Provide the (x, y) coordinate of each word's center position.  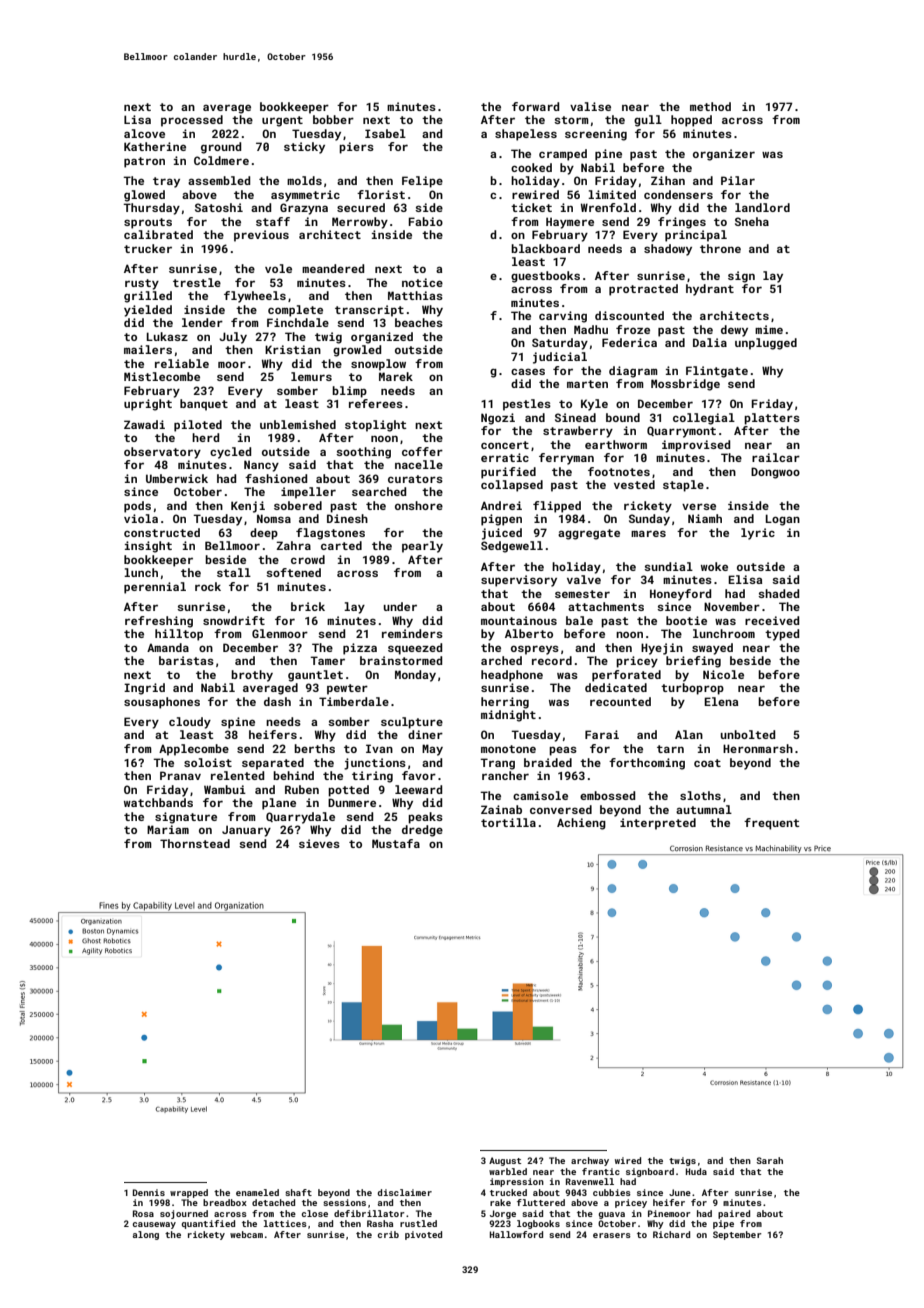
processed (192, 121)
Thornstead (195, 843)
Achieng (581, 824)
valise (590, 106)
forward (535, 106)
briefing (693, 662)
